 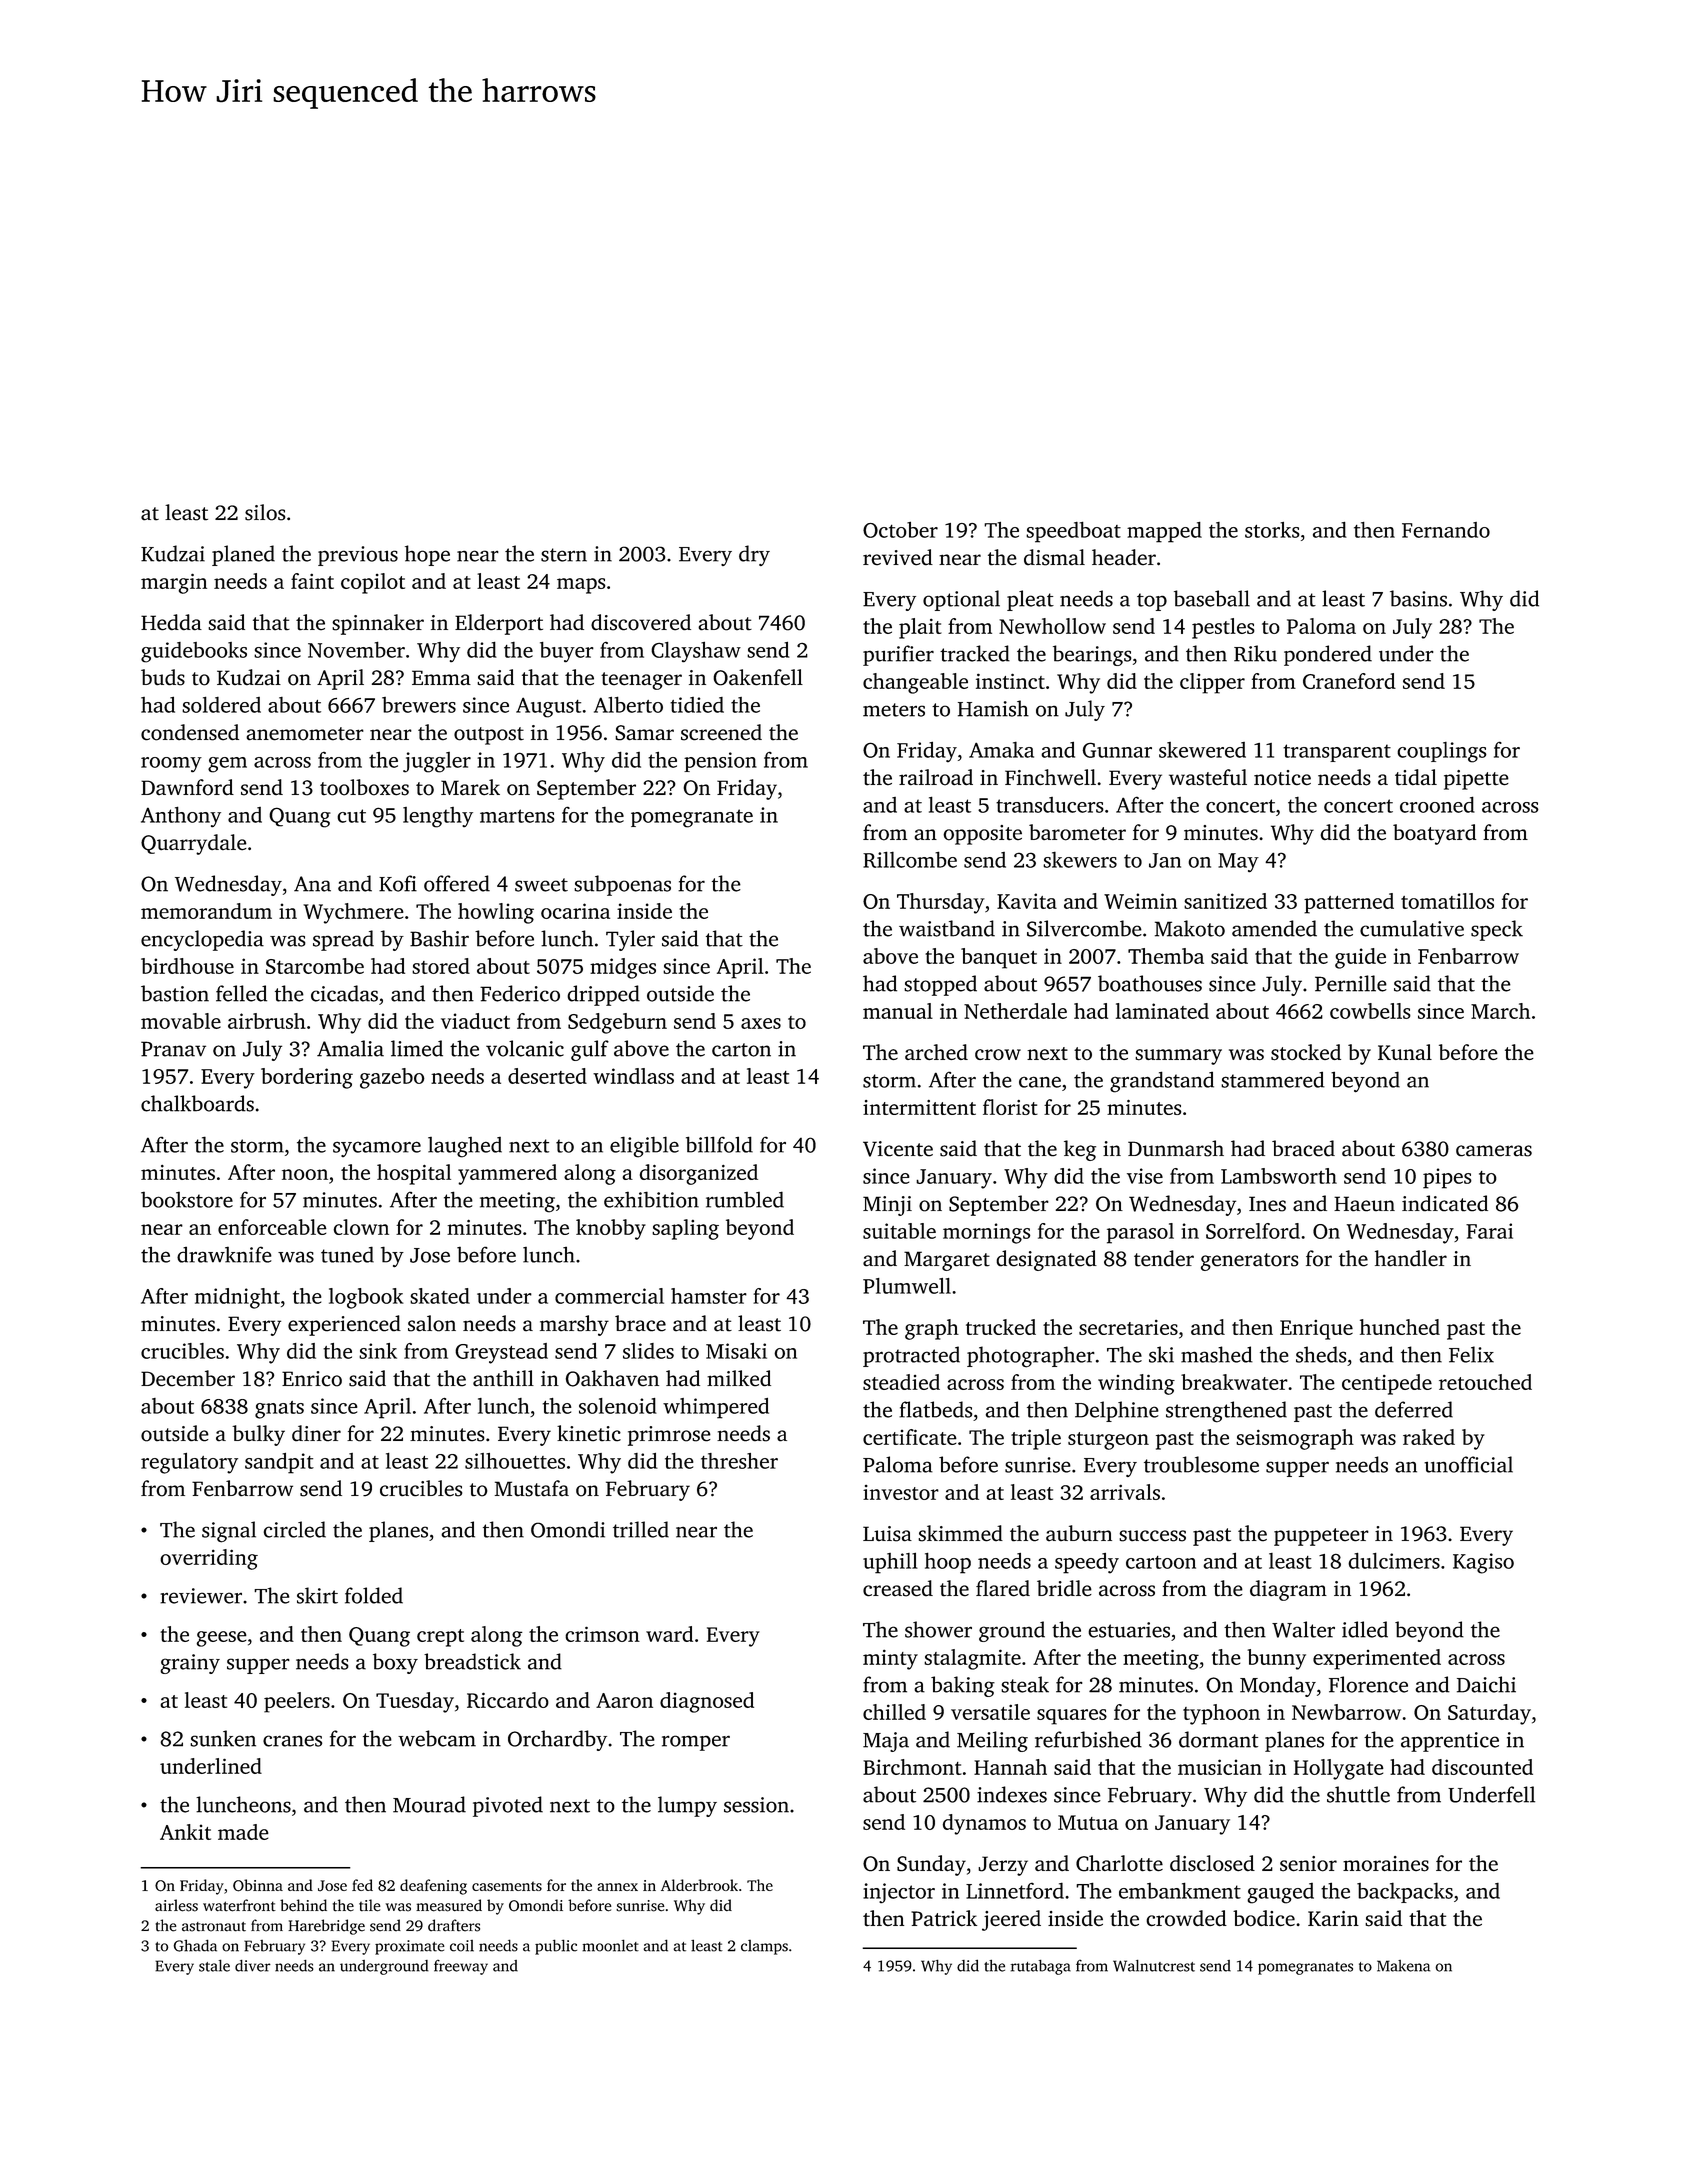 What do you see at coordinates (1150, 983) in the document?
I see `boathouses` at bounding box center [1150, 983].
